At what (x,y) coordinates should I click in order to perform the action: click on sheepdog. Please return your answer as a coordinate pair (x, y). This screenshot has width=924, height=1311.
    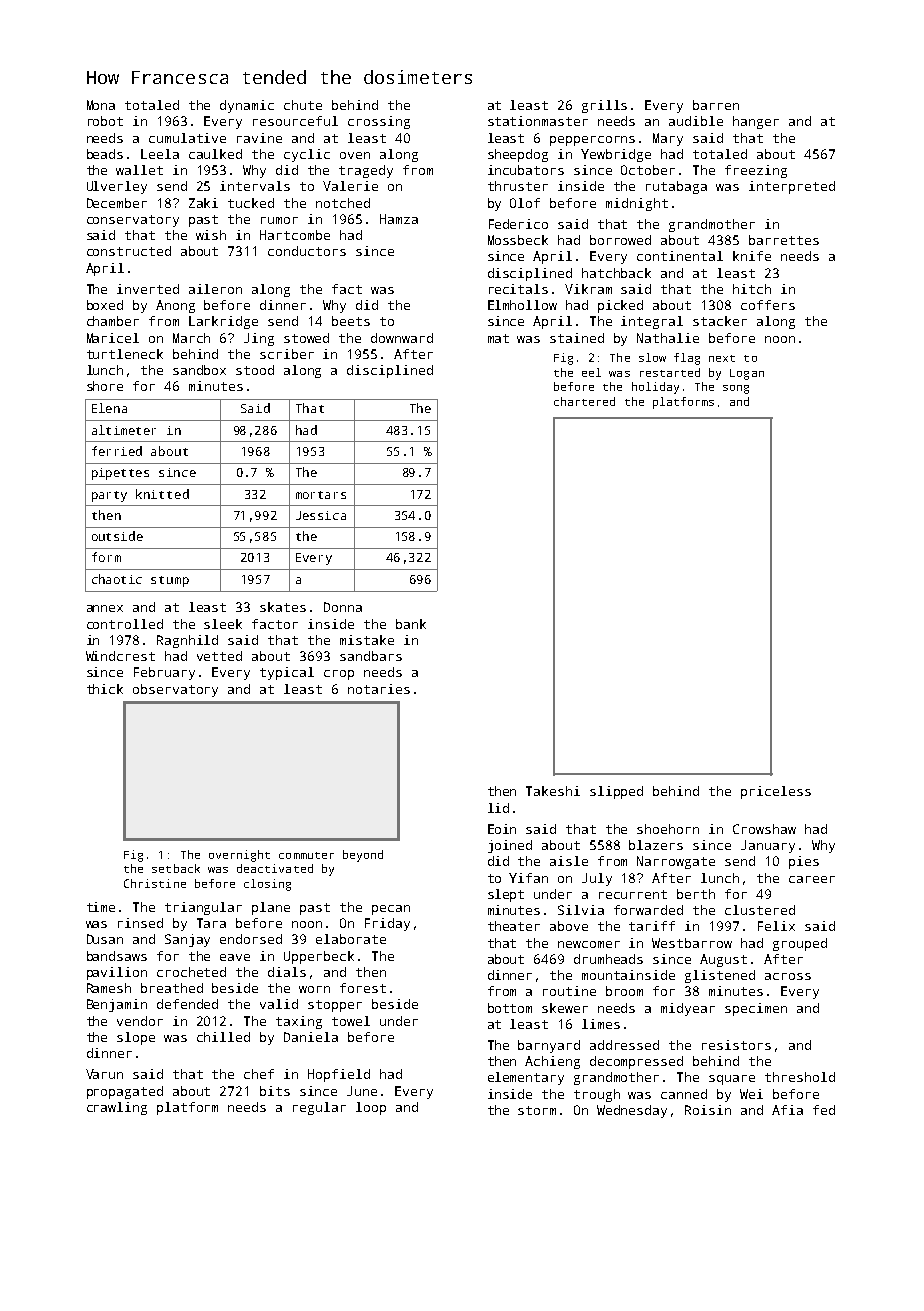
    Looking at the image, I should click on (518, 155).
